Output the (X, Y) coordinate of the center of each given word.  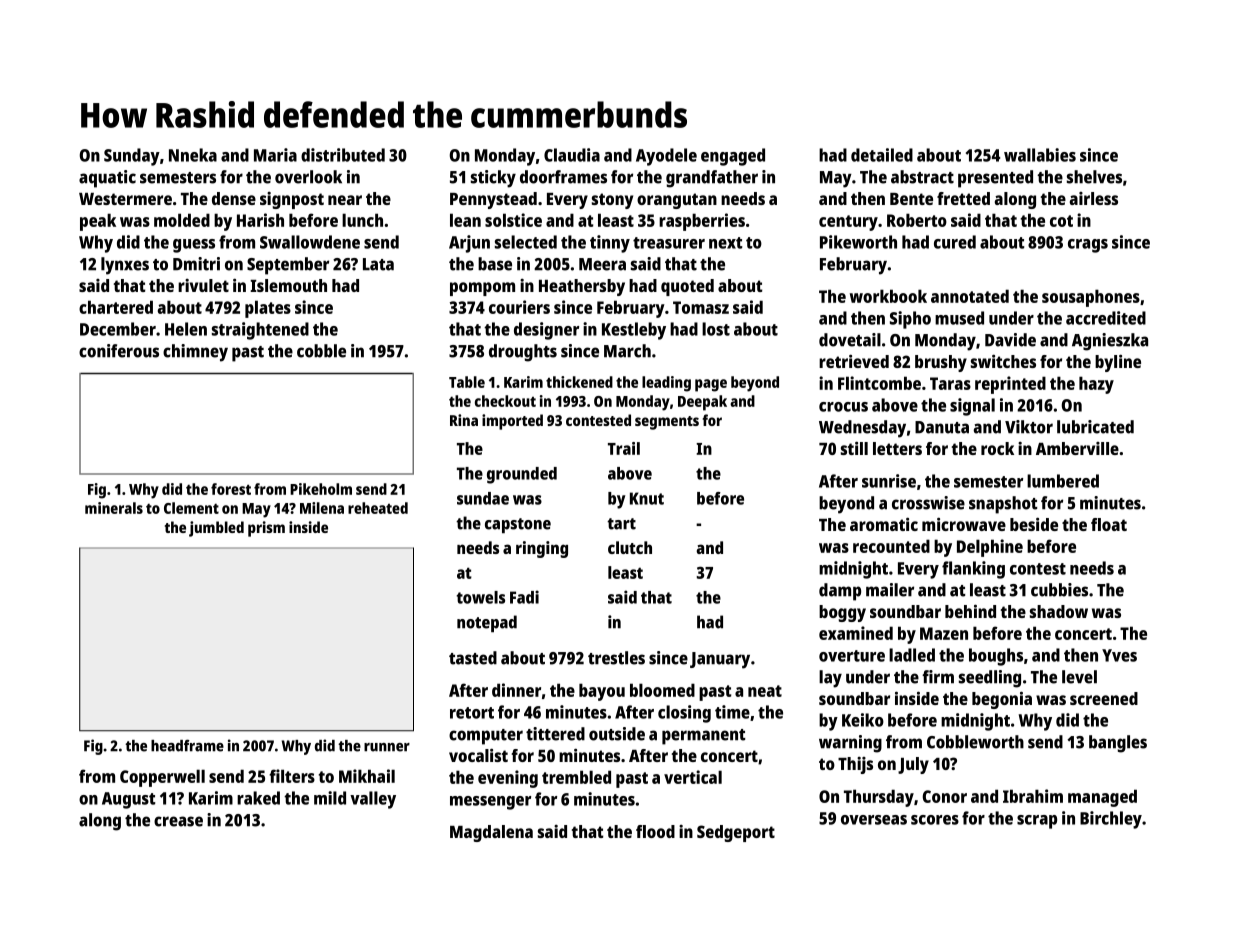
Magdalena (491, 833)
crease (178, 821)
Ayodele (666, 157)
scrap (1037, 822)
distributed (343, 155)
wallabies (1040, 155)
